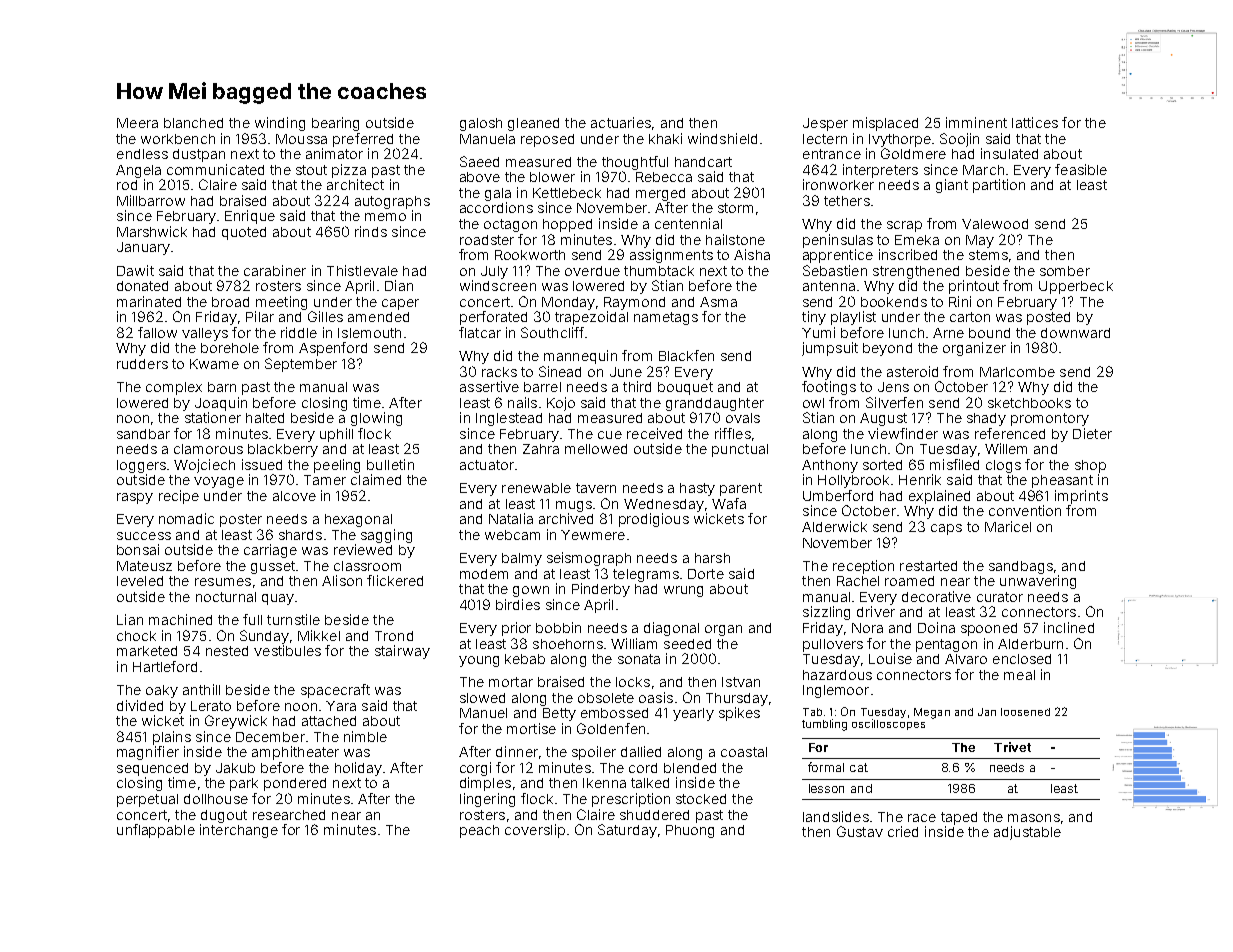 The height and width of the screenshot is (952, 1233). Describe the element at coordinates (239, 831) in the screenshot. I see `interchange` at that location.
